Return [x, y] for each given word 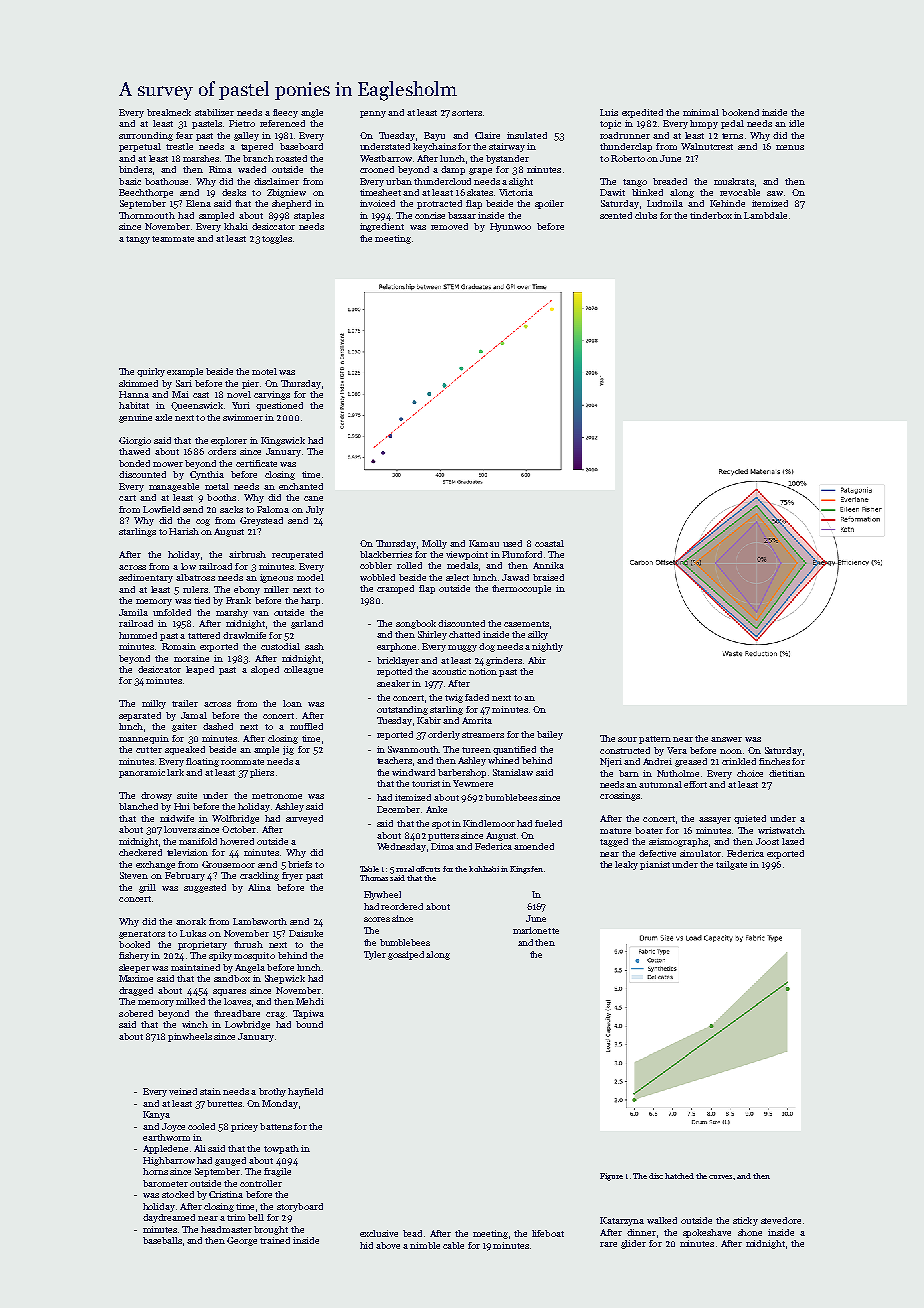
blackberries [386, 554]
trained [275, 1240]
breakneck [169, 112]
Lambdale [765, 215]
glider [633, 1244]
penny [373, 114]
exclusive [379, 1233]
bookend [740, 112]
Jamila [133, 612]
